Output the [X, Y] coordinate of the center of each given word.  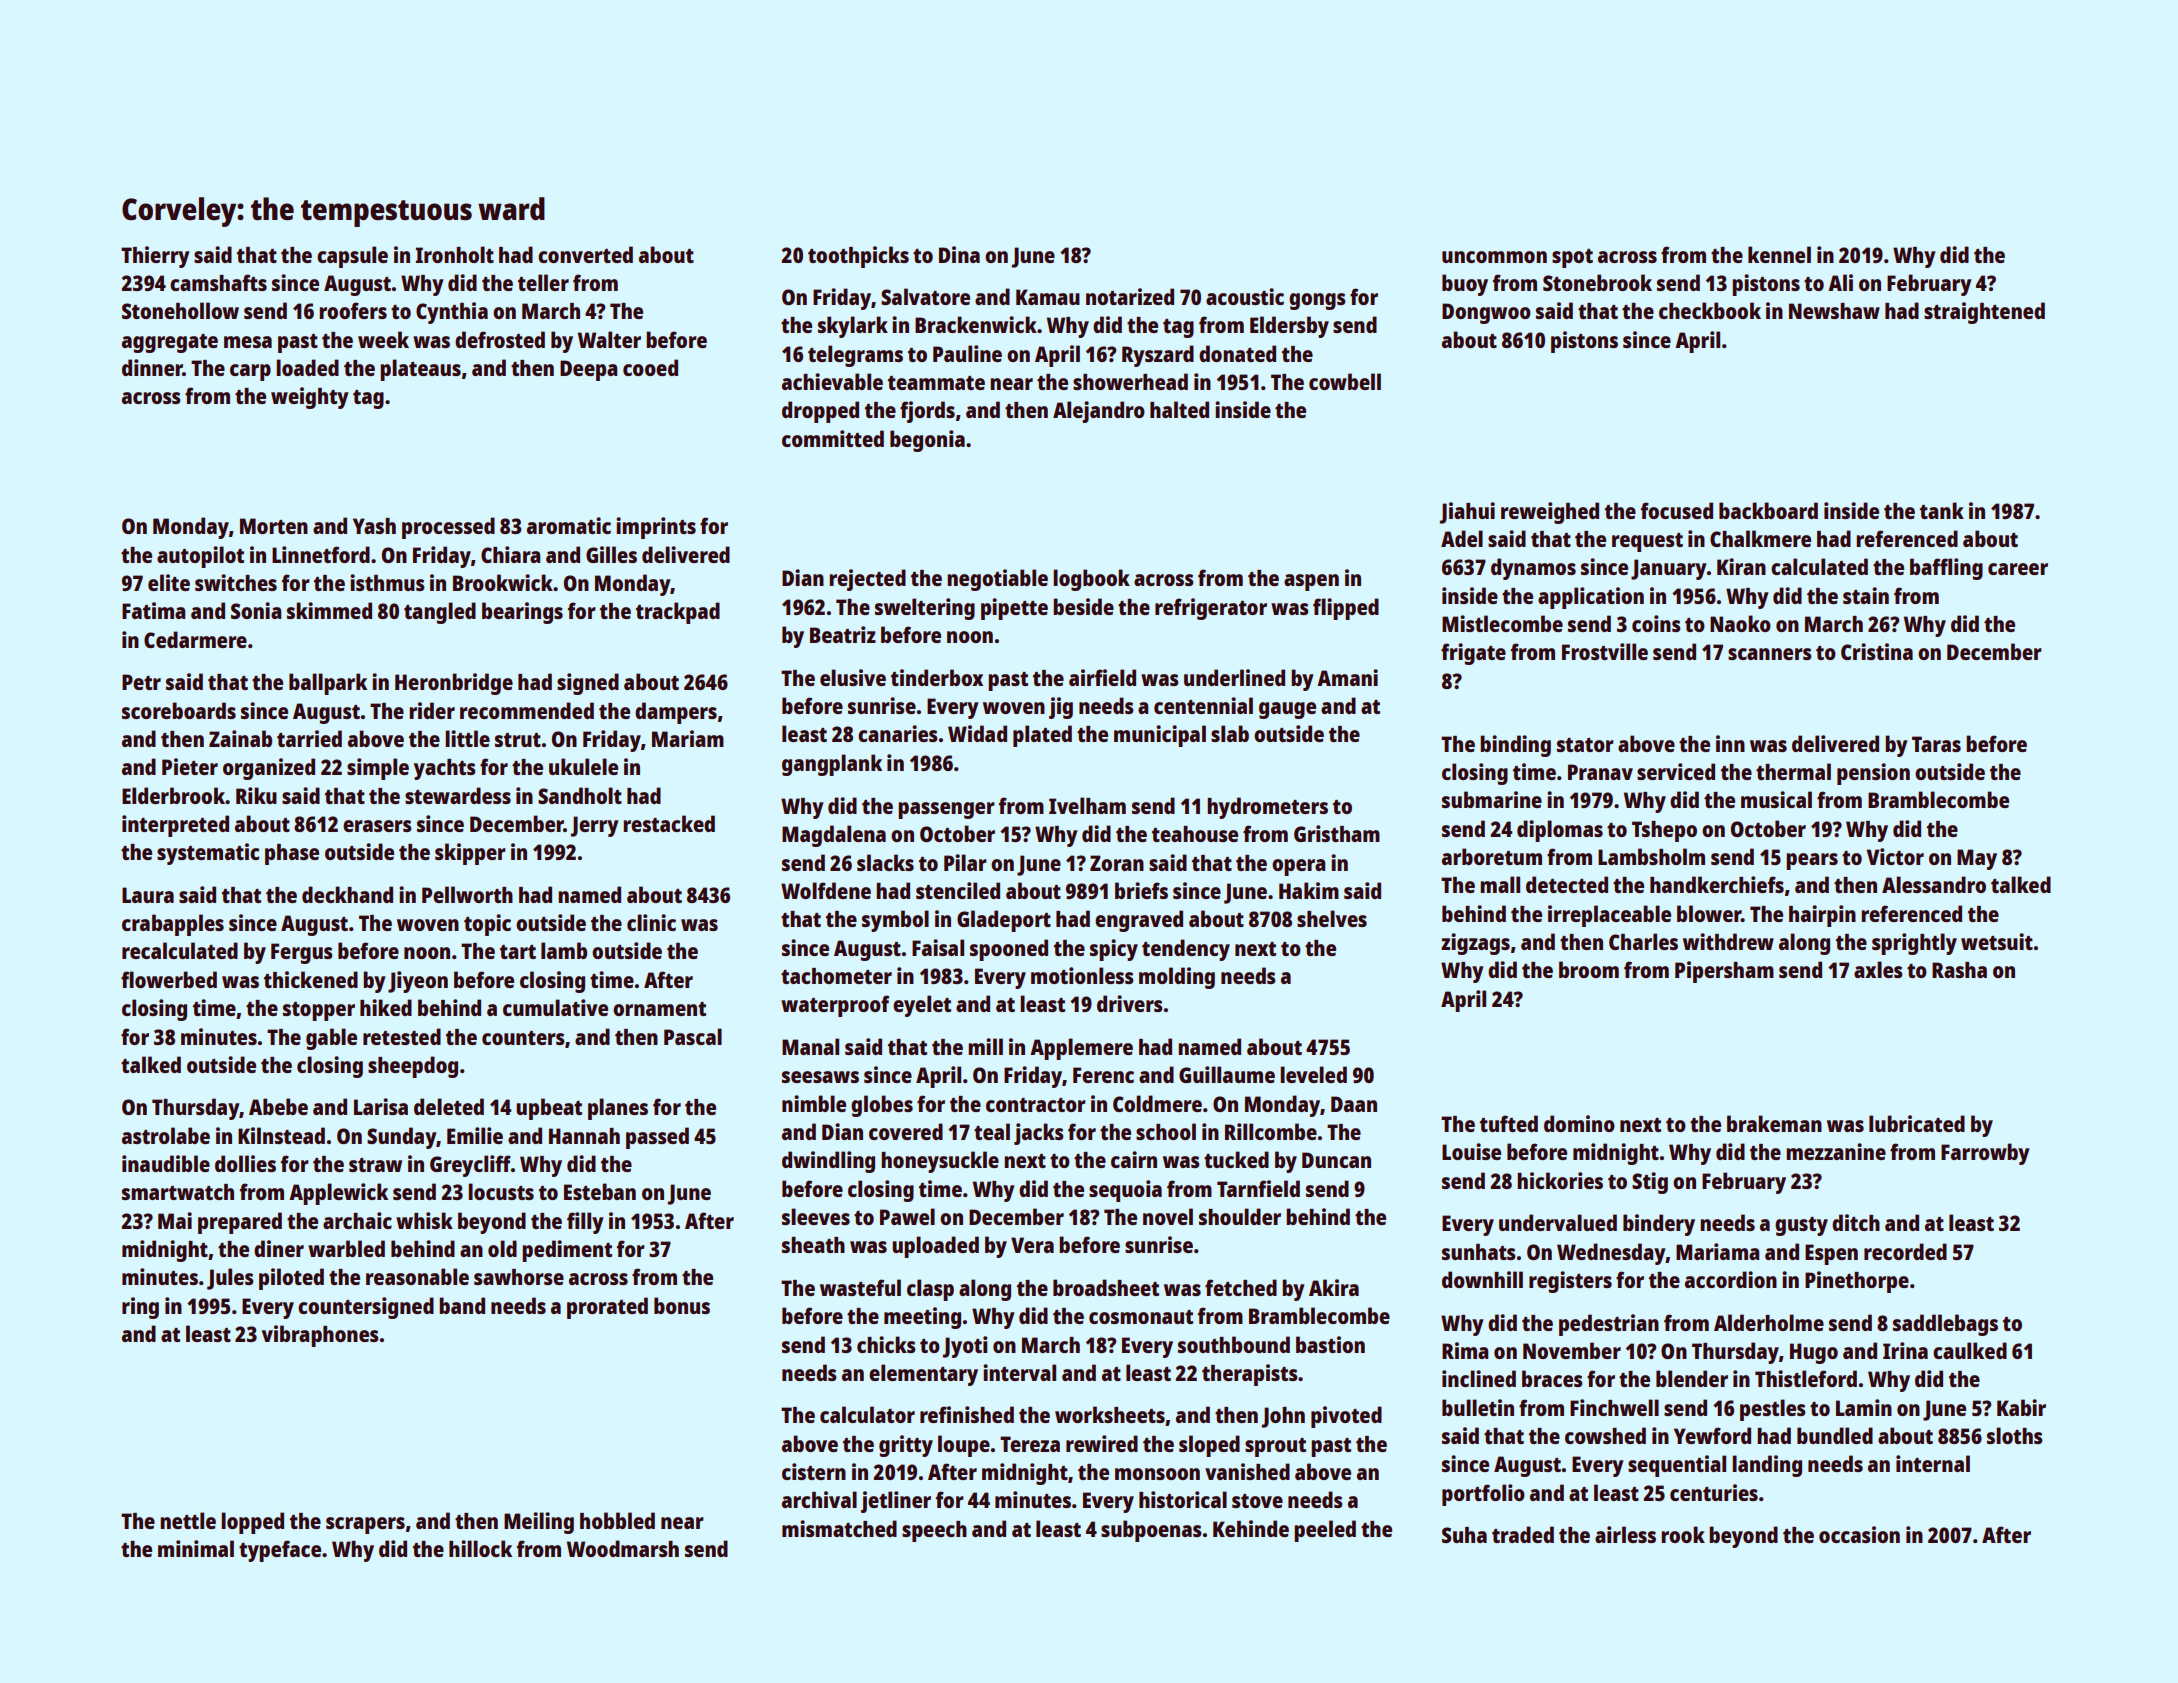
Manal [810, 1046]
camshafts [218, 282]
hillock [480, 1548]
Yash [374, 526]
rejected [867, 580]
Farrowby [1985, 1154]
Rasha [1959, 970]
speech [934, 1531]
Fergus [302, 953]
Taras [1936, 744]
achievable [832, 381]
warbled [346, 1248]
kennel [1779, 254]
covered [906, 1131]
